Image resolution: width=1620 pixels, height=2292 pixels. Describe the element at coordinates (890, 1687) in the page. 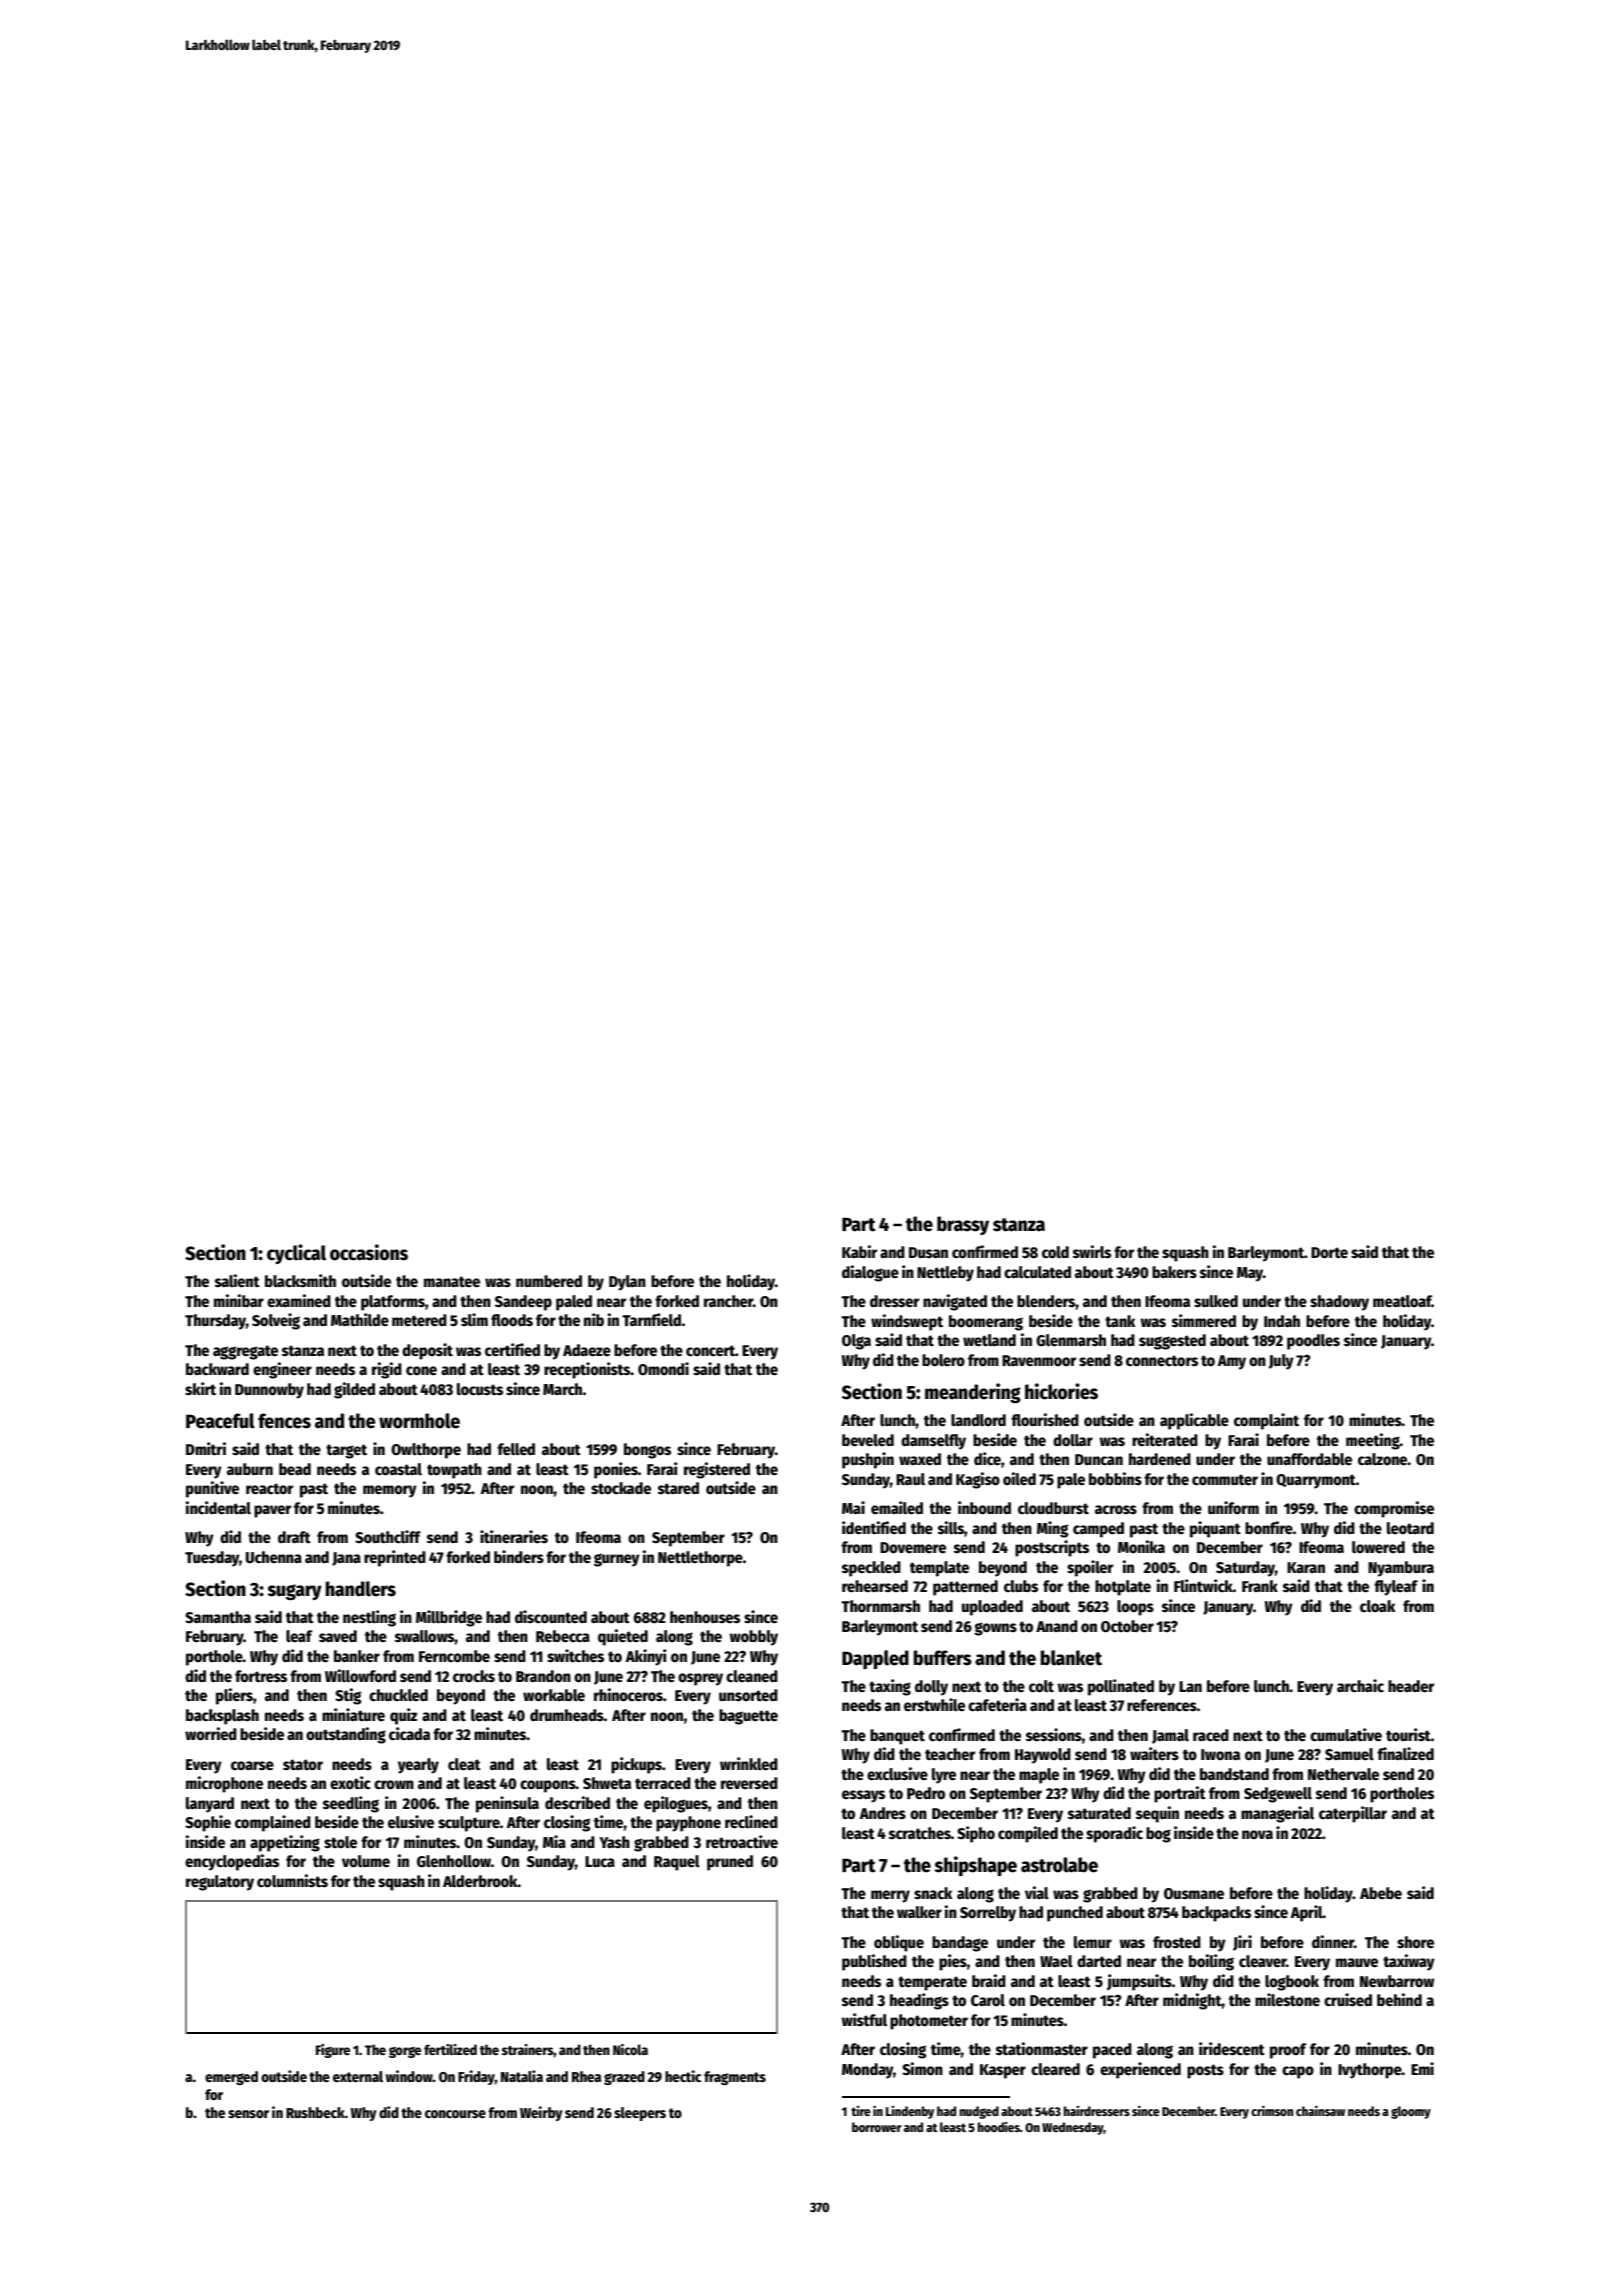

I see `taxing` at that location.
